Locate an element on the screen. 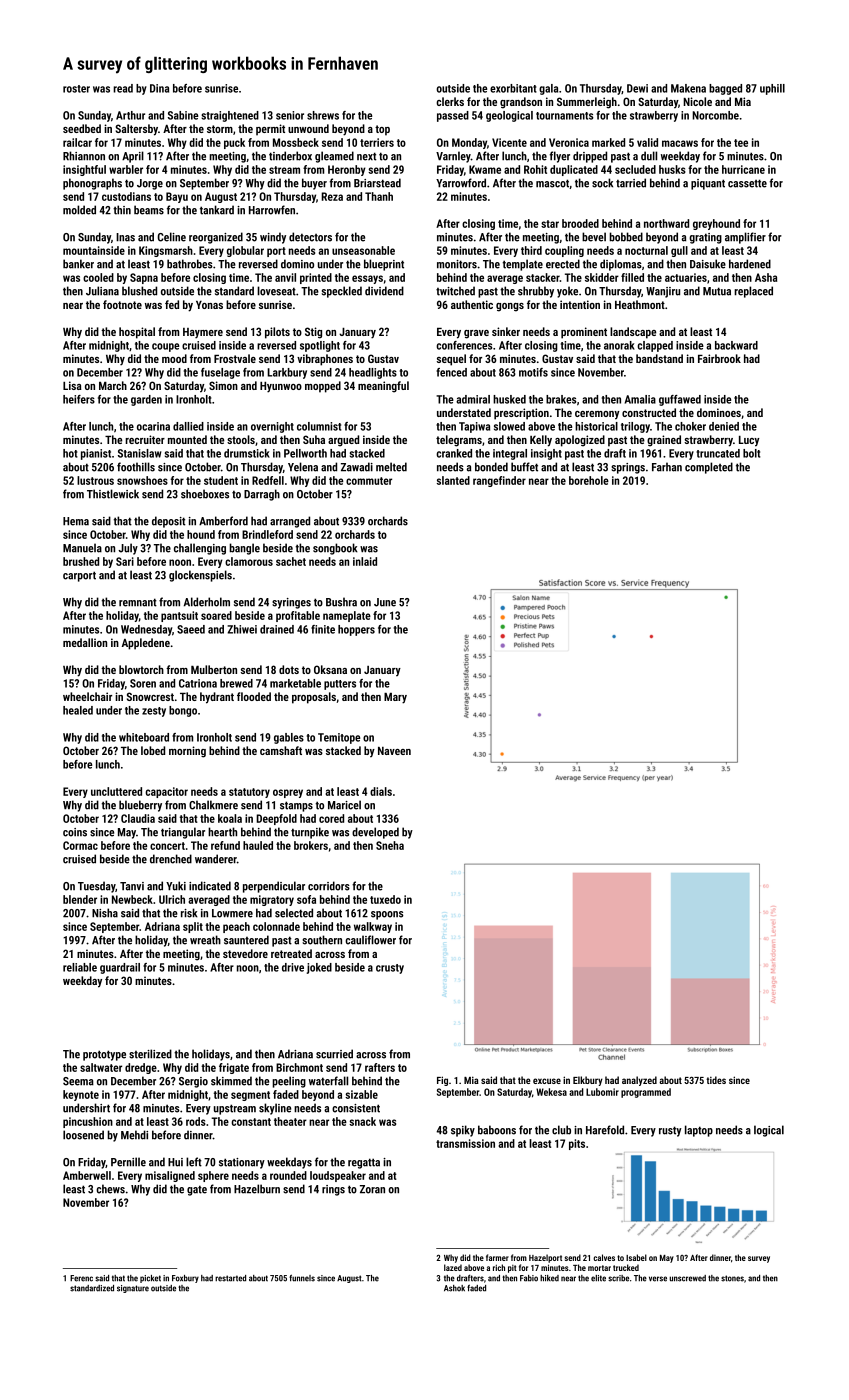 The image size is (849, 1400). Mary is located at coordinates (395, 698).
